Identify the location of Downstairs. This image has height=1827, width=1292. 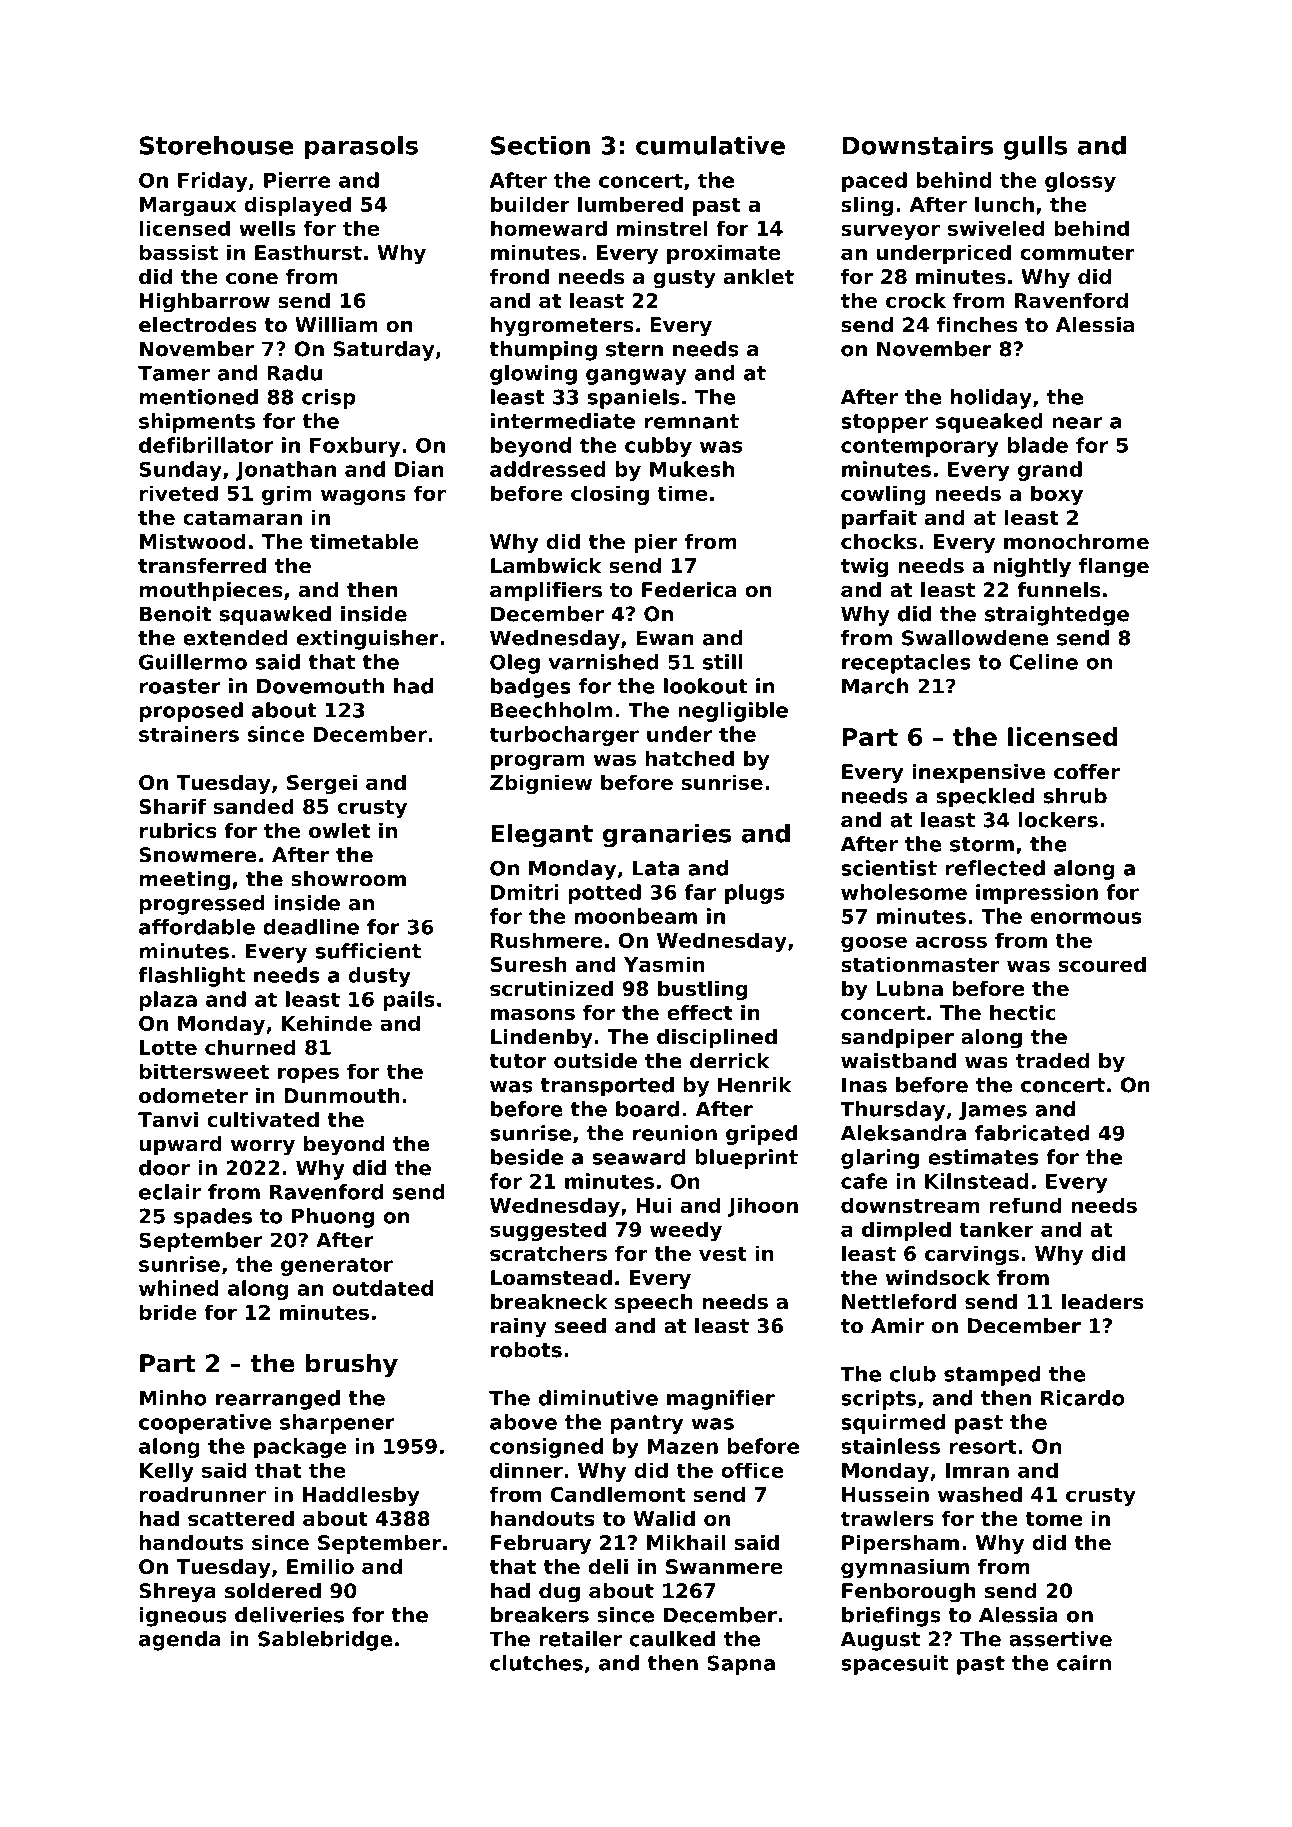
(917, 145).
